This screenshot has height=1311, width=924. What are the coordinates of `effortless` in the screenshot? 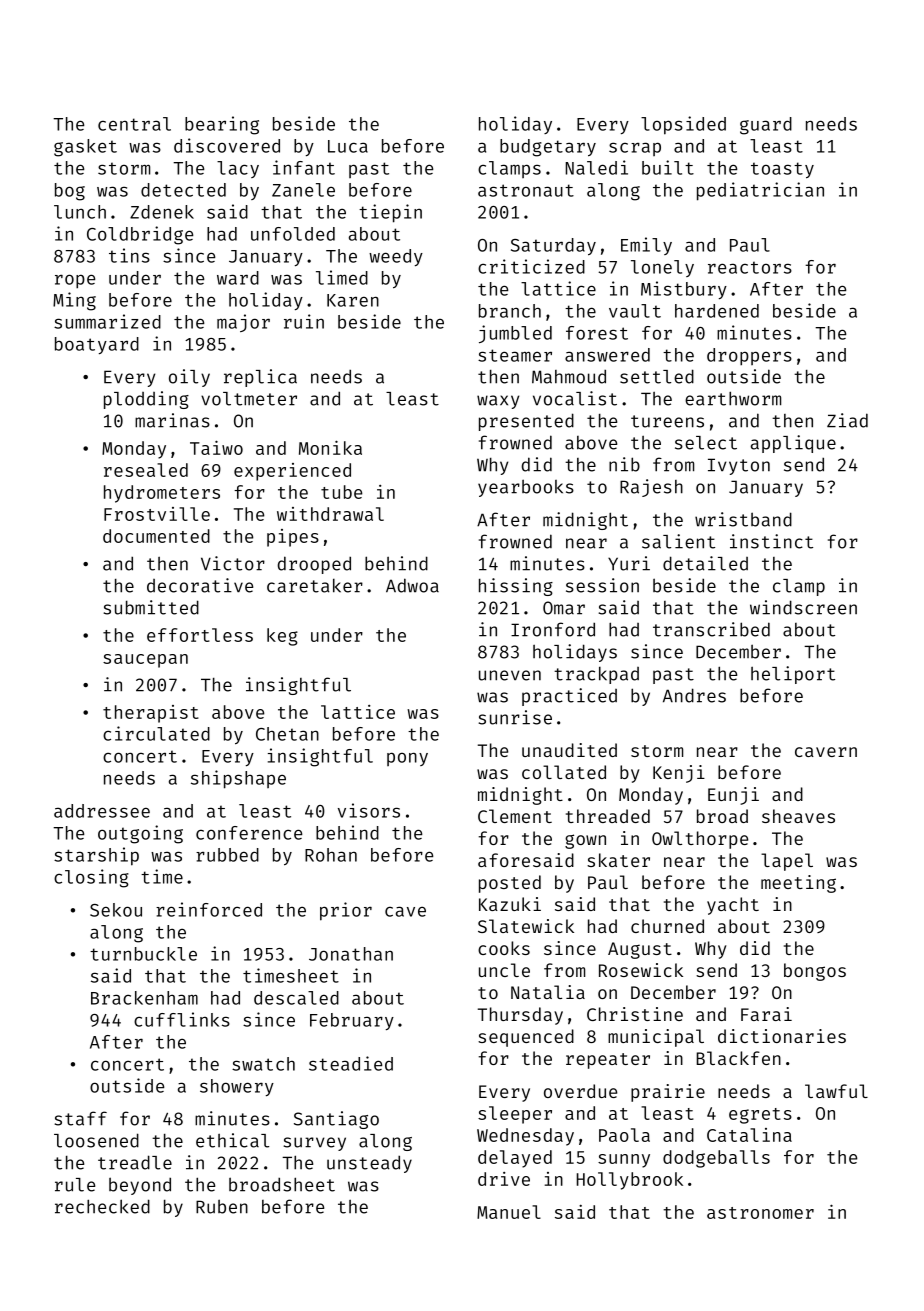 It's located at (200, 635).
